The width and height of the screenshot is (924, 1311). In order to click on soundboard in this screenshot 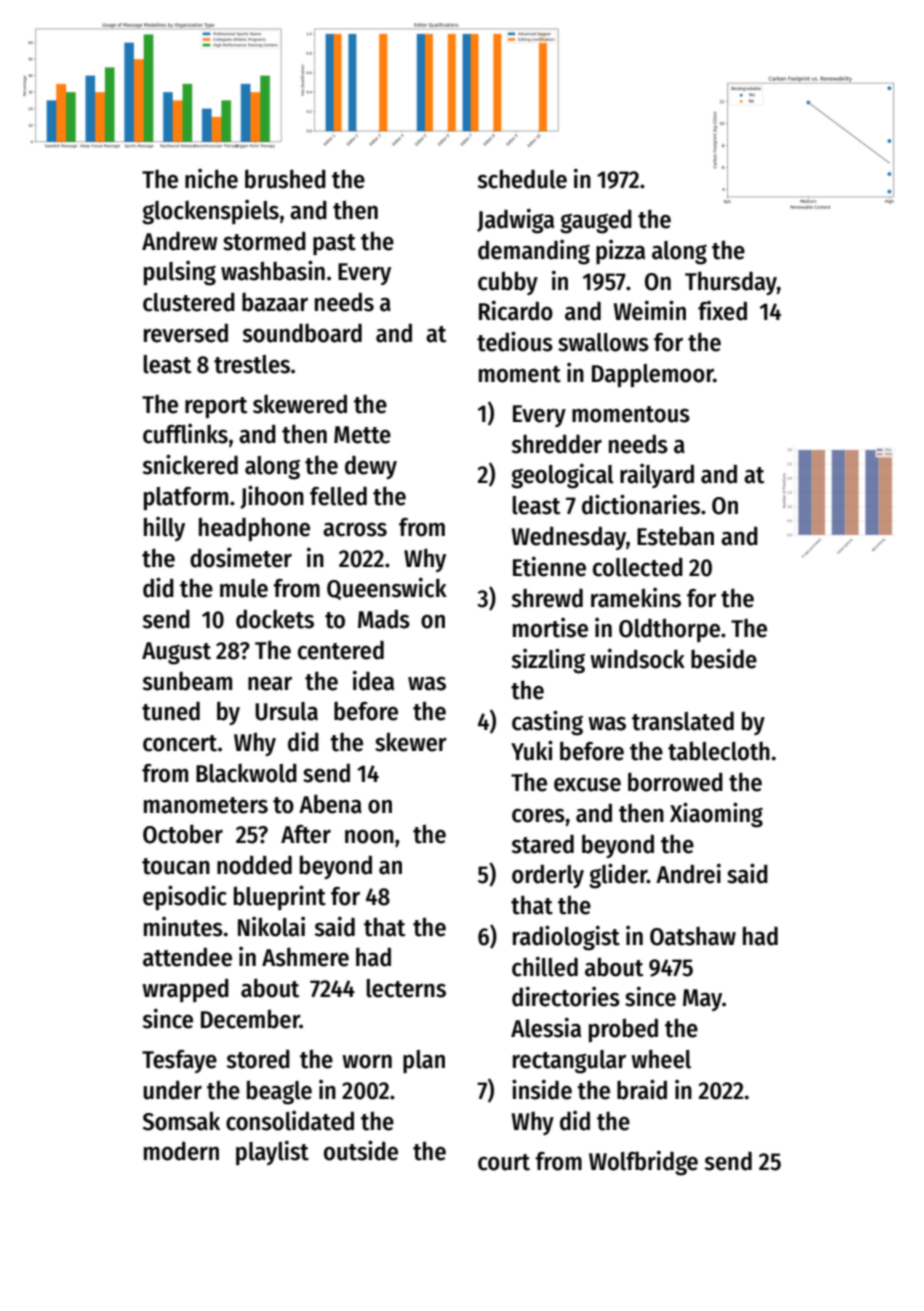, I will do `click(302, 333)`.
